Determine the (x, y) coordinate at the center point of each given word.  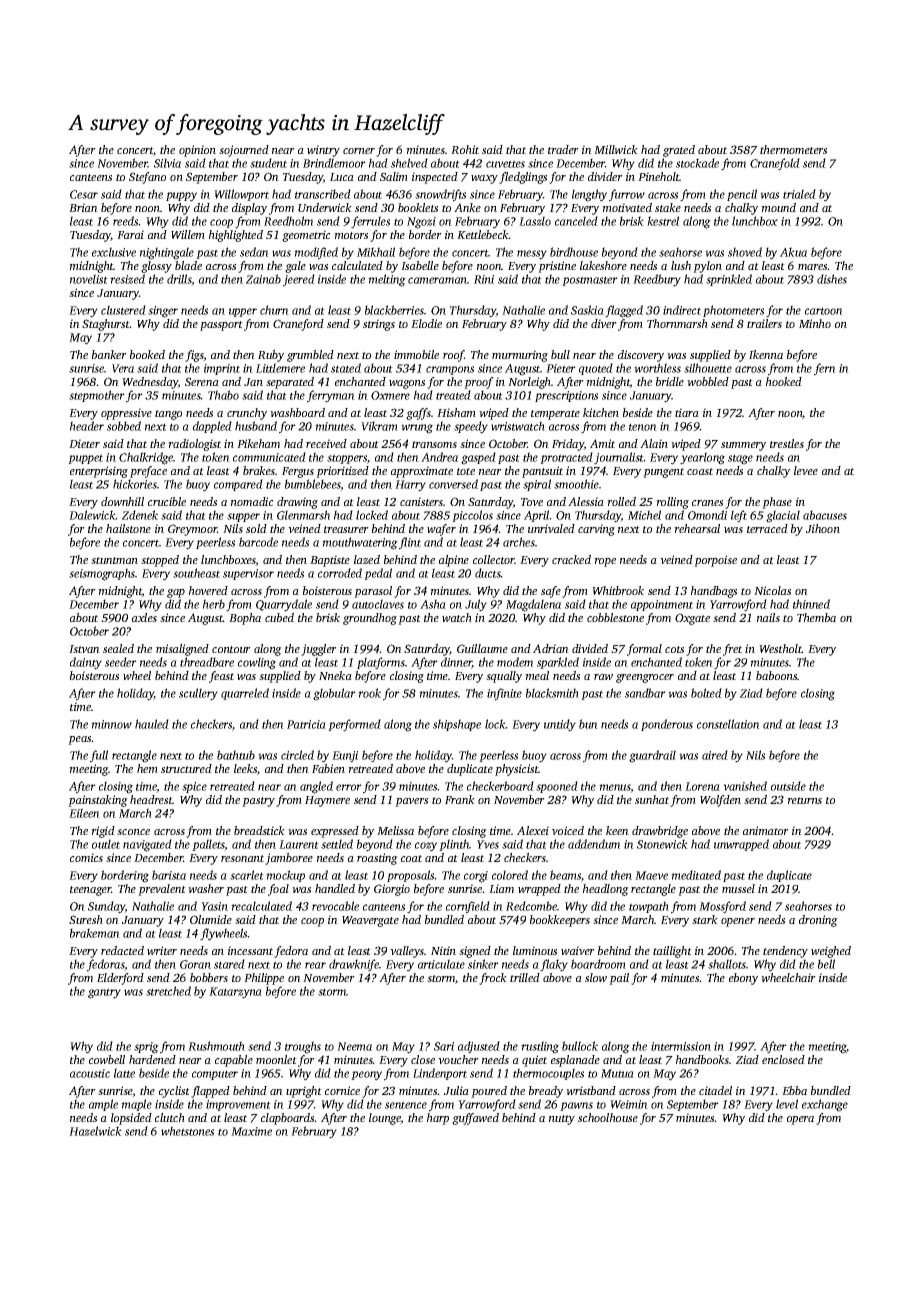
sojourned (244, 151)
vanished (745, 786)
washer (206, 888)
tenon (643, 427)
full (99, 756)
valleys (407, 952)
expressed (335, 832)
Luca (342, 177)
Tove (532, 502)
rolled (621, 501)
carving (596, 530)
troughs (303, 1047)
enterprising (99, 472)
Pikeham (258, 443)
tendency (785, 952)
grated (679, 151)
